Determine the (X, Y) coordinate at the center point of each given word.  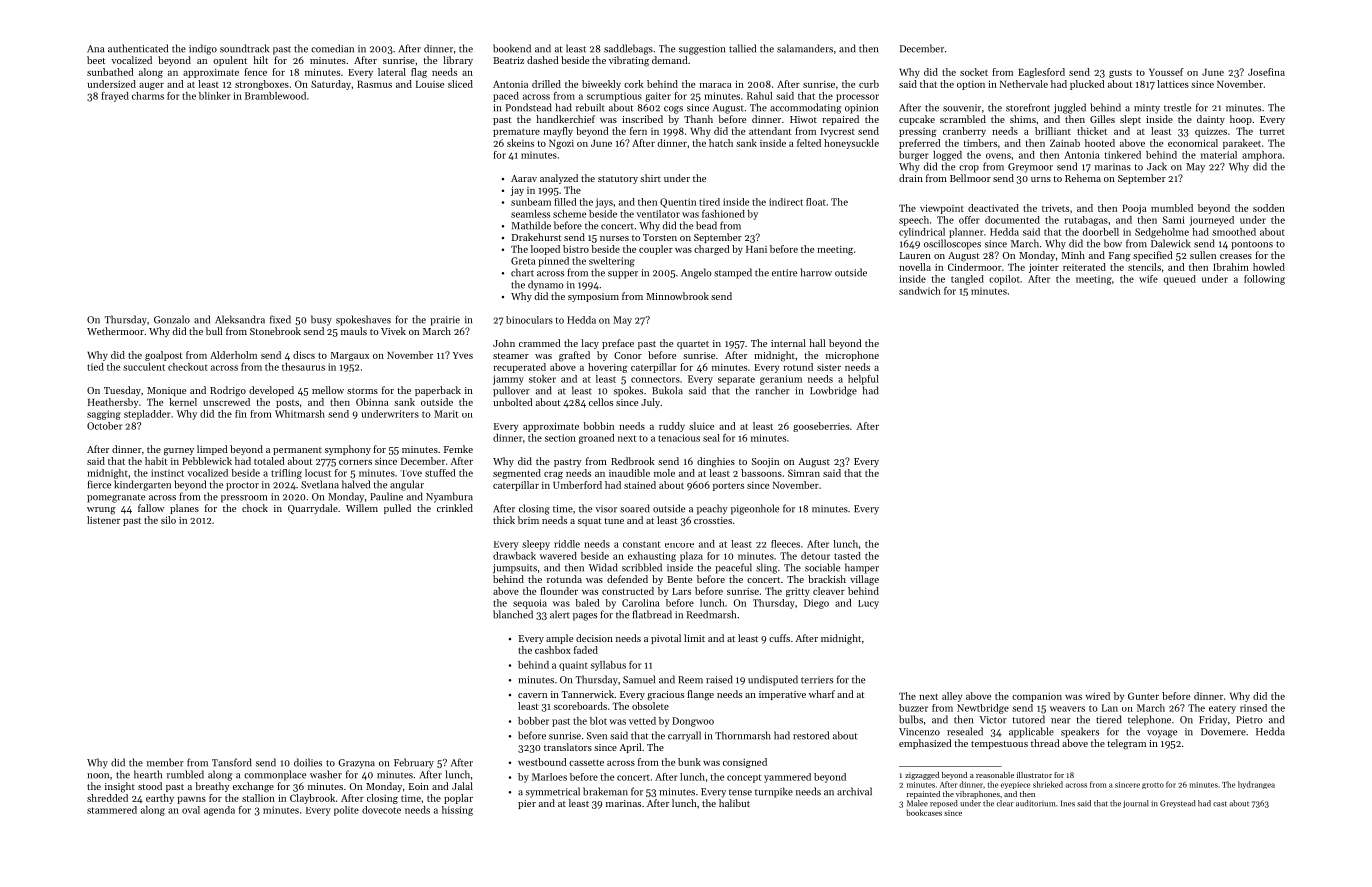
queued (1180, 280)
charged (712, 250)
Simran (804, 473)
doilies (308, 762)
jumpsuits (515, 569)
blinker (215, 96)
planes (184, 509)
